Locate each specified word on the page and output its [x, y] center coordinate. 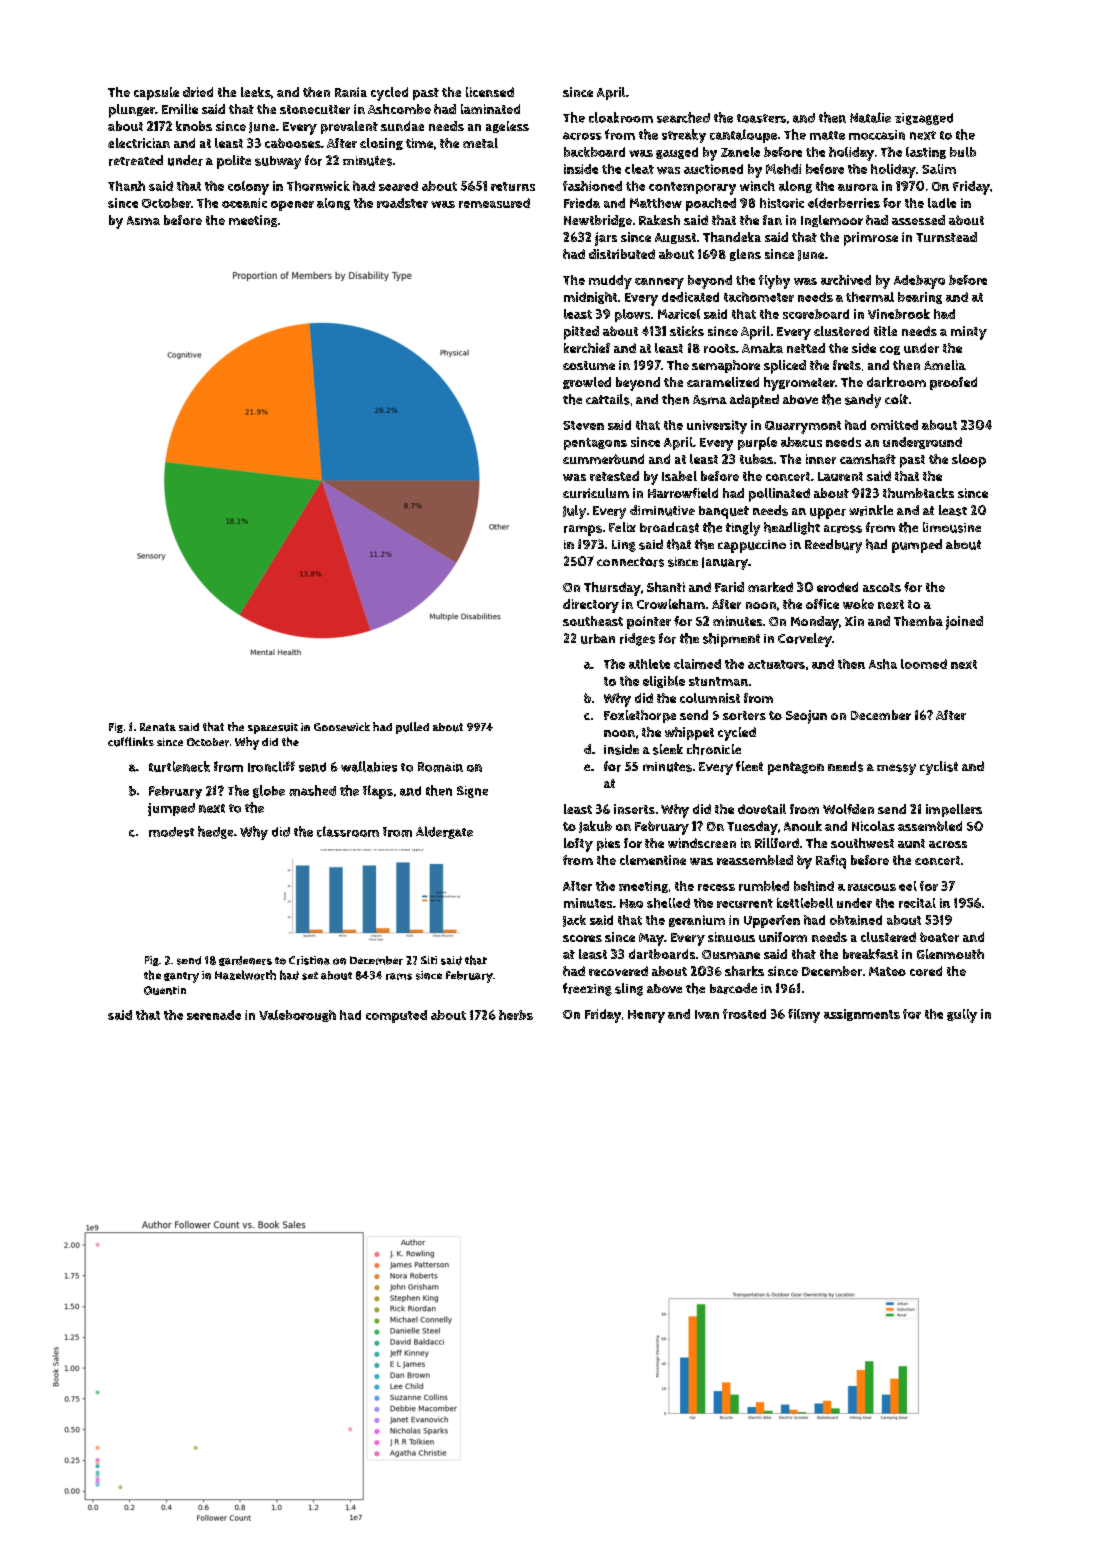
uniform [783, 937]
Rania [351, 92]
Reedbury [833, 546]
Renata [158, 727]
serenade [214, 1015]
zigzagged [924, 119]
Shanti [666, 587]
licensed [490, 92]
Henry [646, 1016]
